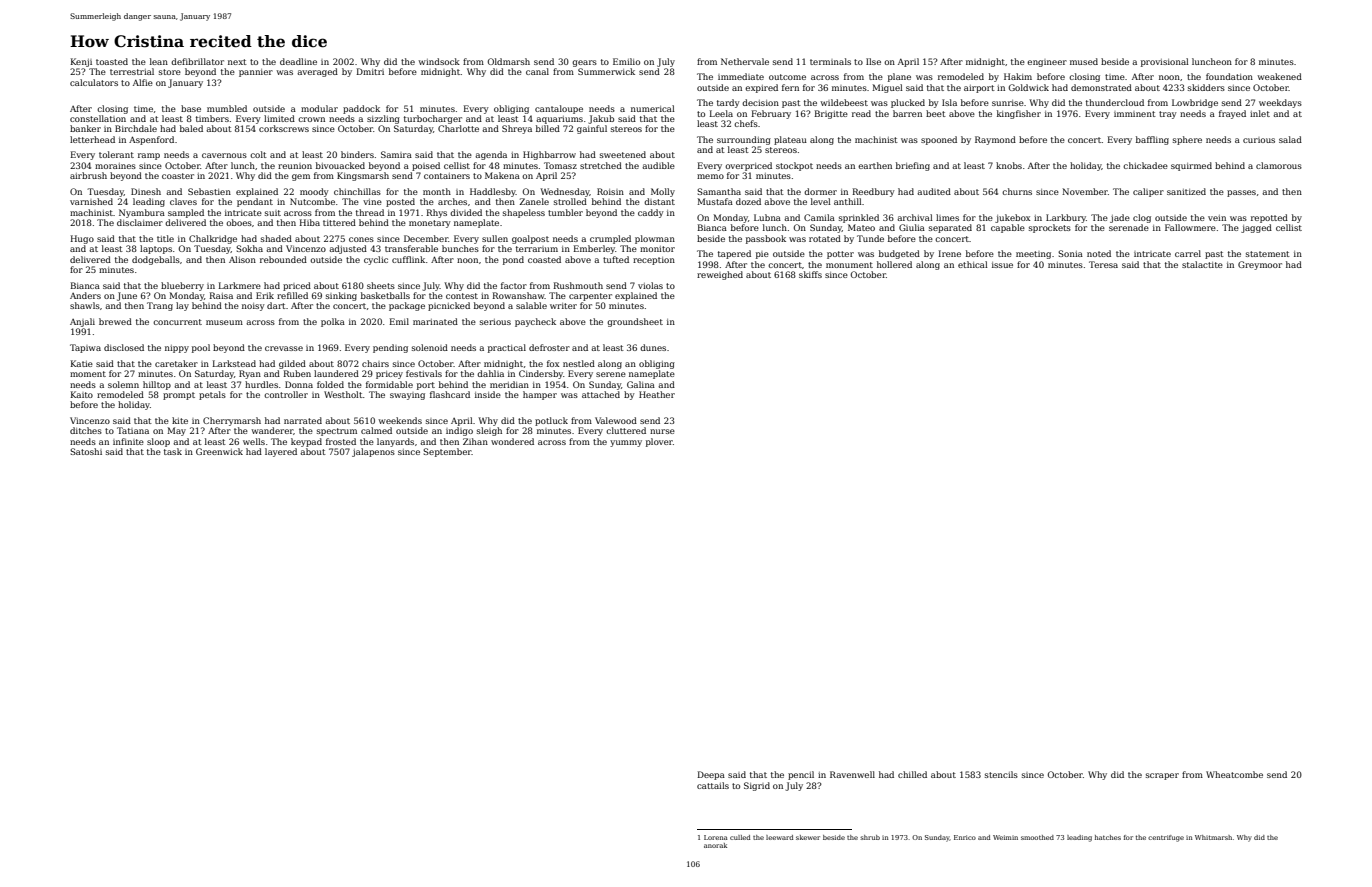  I want to click on anorak, so click(715, 845).
